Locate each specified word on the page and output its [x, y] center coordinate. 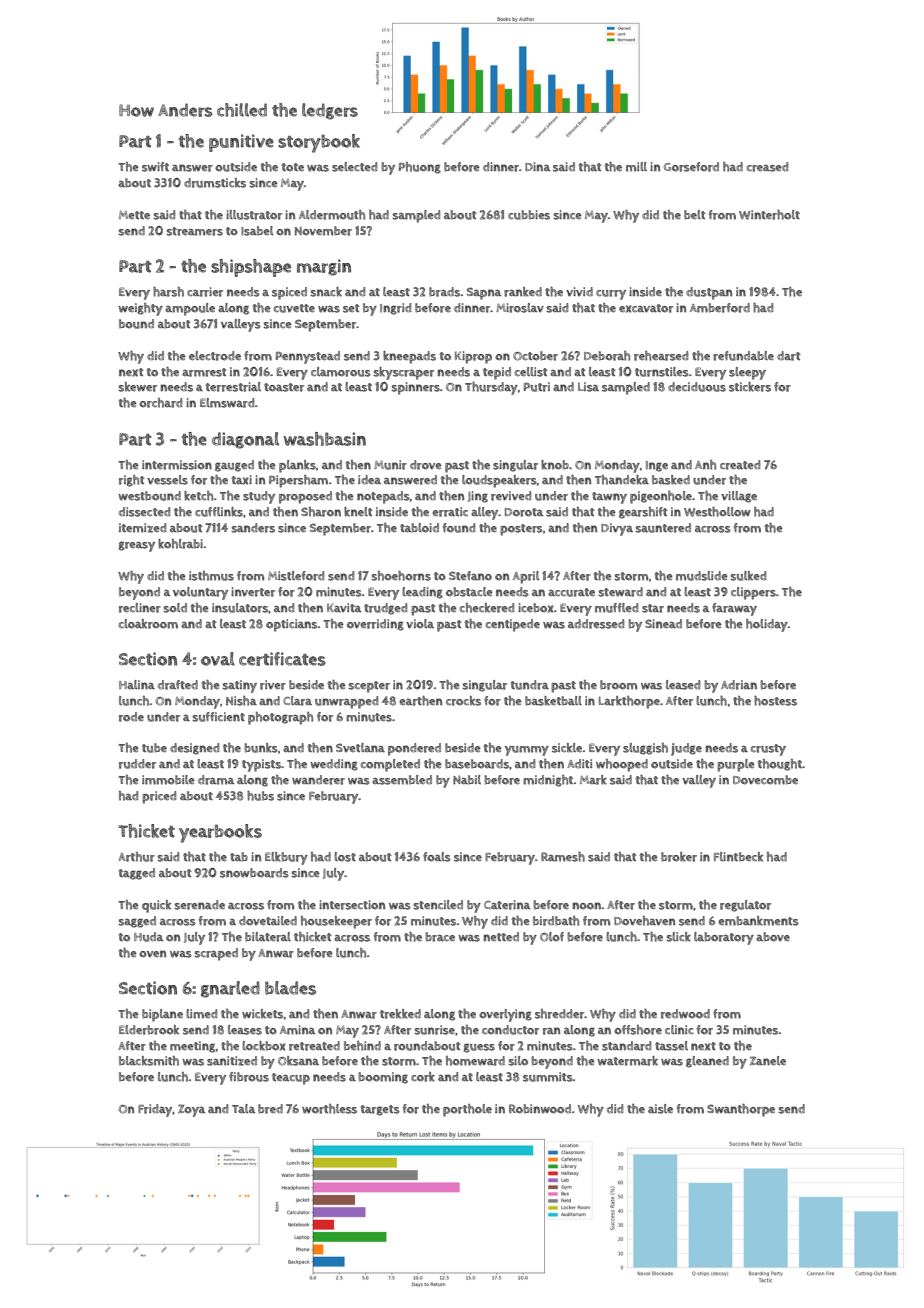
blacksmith [149, 1061]
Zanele [768, 1060]
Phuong [420, 168]
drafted [178, 685]
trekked [400, 1014]
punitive [241, 143]
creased [767, 167]
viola [420, 624]
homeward [475, 1061]
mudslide [702, 576]
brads [444, 292]
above [773, 937]
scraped [216, 954]
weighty [141, 309]
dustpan [709, 293]
